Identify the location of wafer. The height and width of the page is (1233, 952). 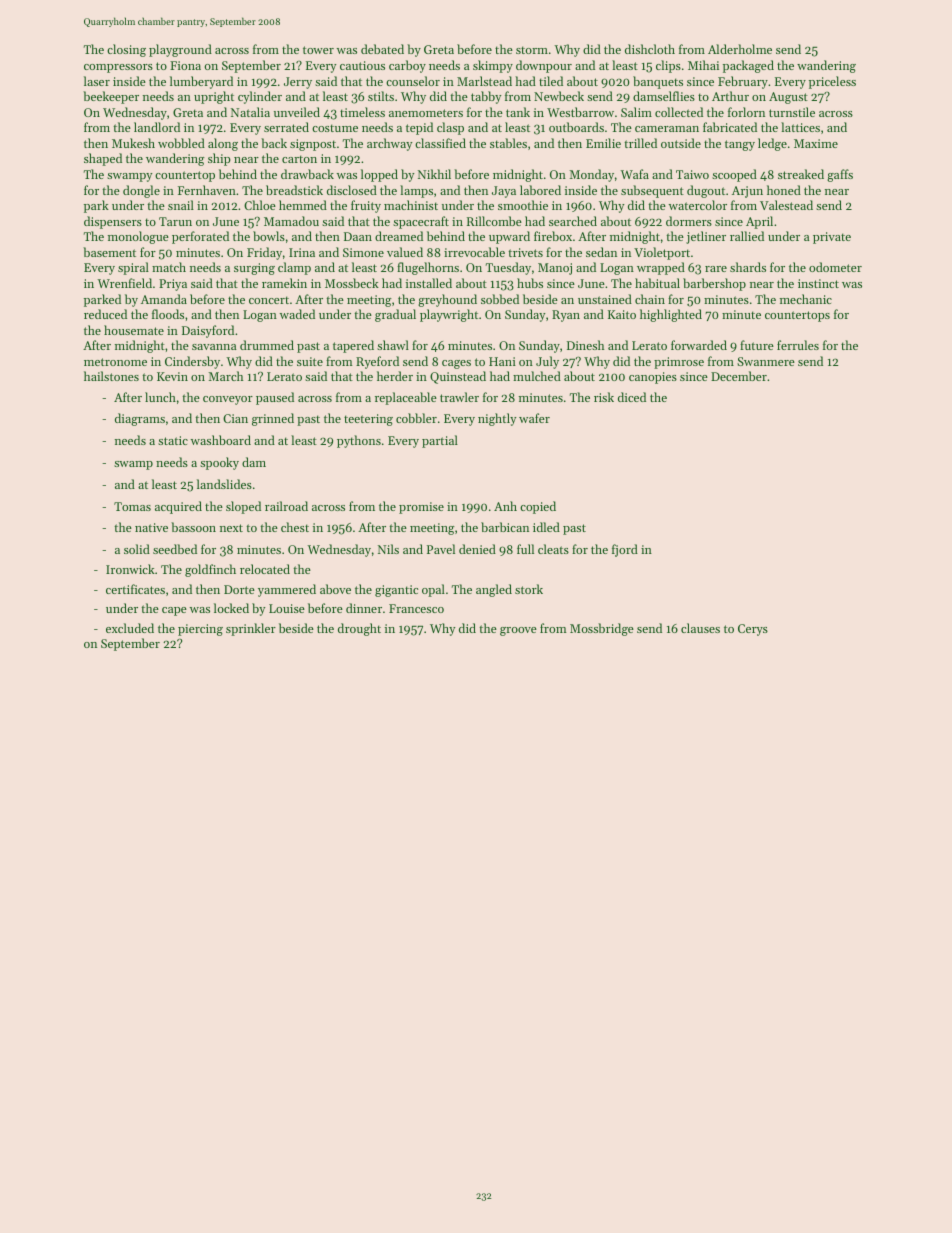
(534, 418).
